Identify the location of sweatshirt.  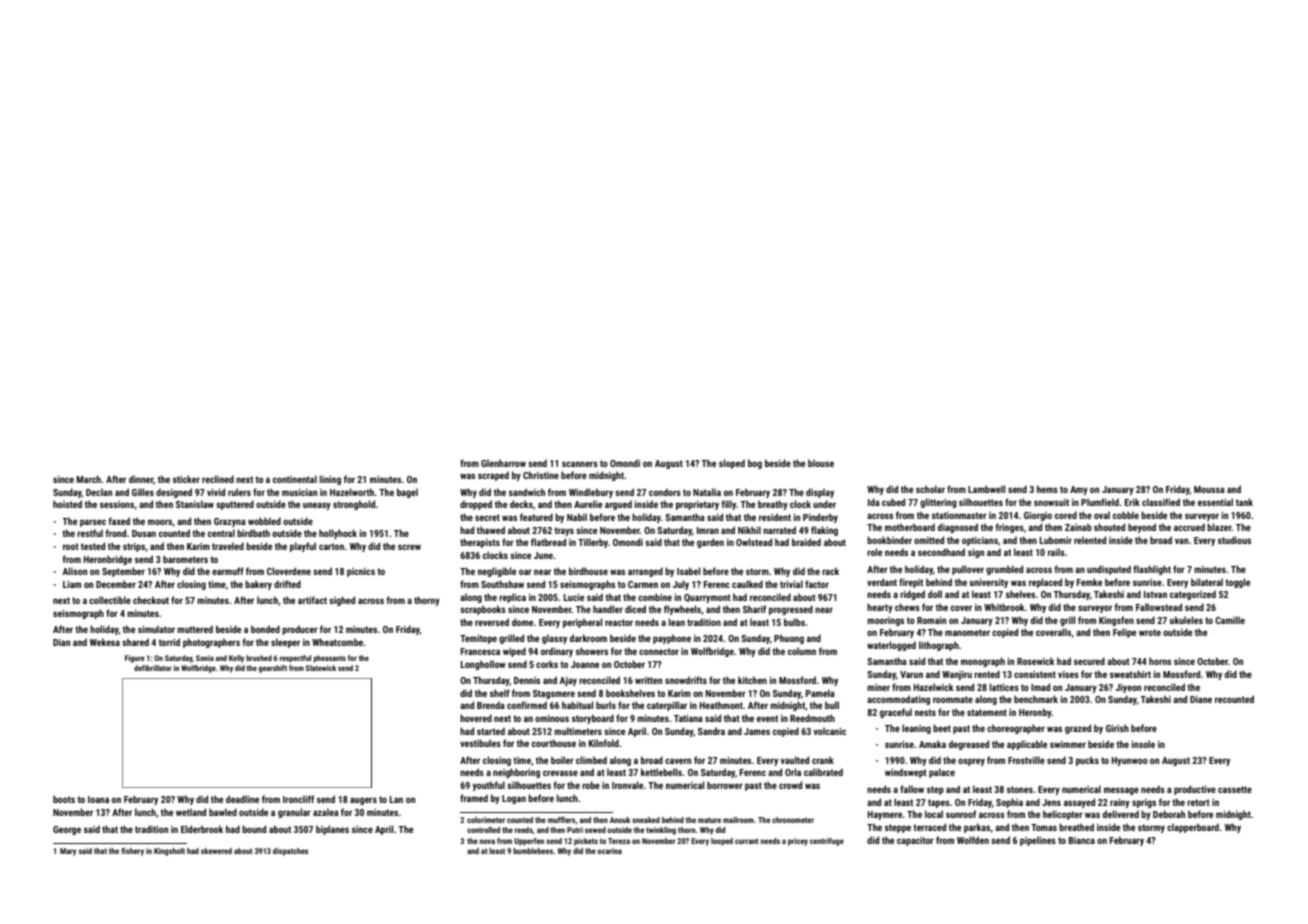
(1130, 674).
